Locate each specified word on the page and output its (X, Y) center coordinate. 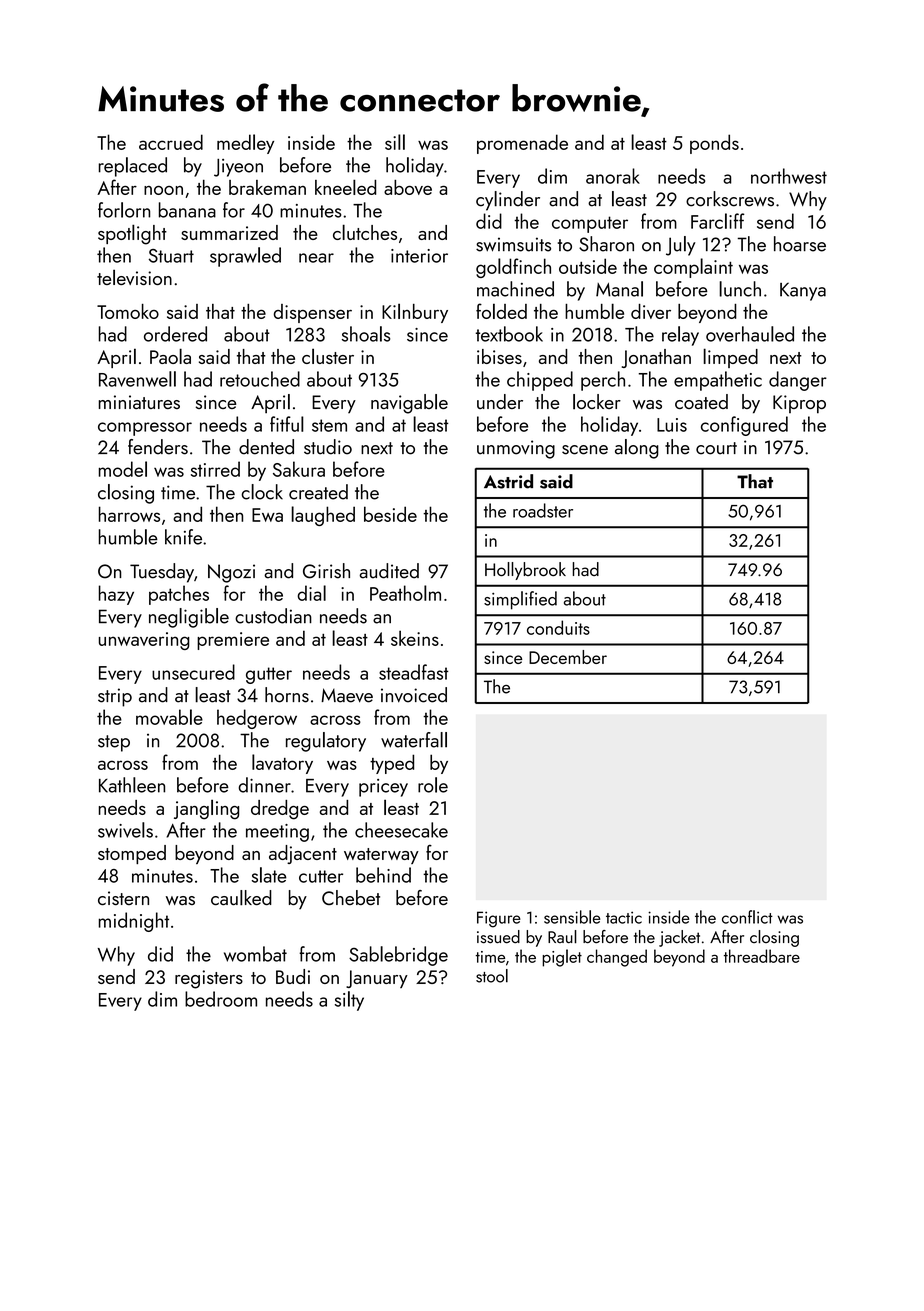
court (716, 448)
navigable (409, 404)
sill (395, 142)
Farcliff (718, 221)
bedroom (221, 999)
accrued (171, 142)
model (123, 469)
